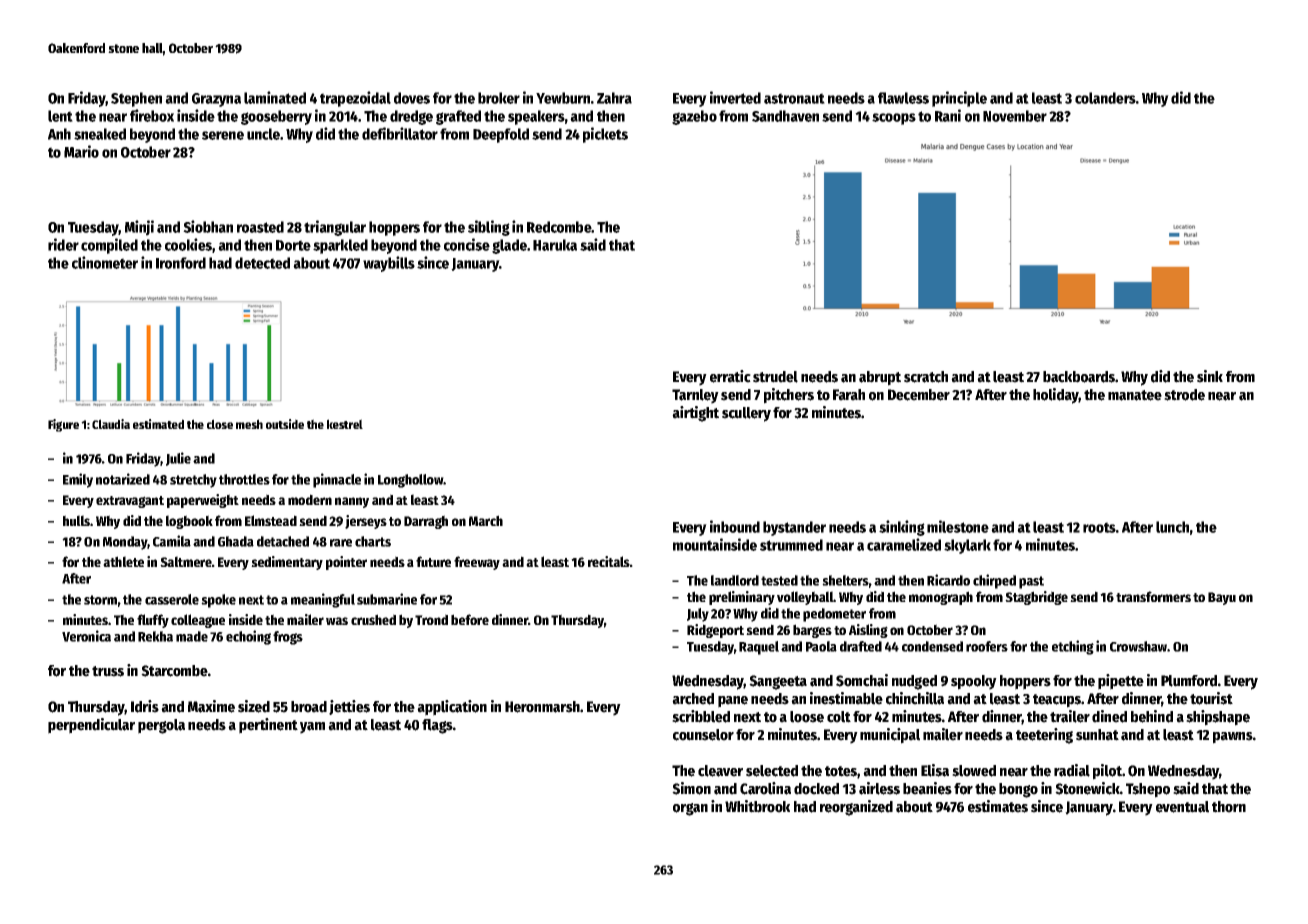 This screenshot has height=924, width=1308. Describe the element at coordinates (186, 561) in the screenshot. I see `Saltmere` at that location.
